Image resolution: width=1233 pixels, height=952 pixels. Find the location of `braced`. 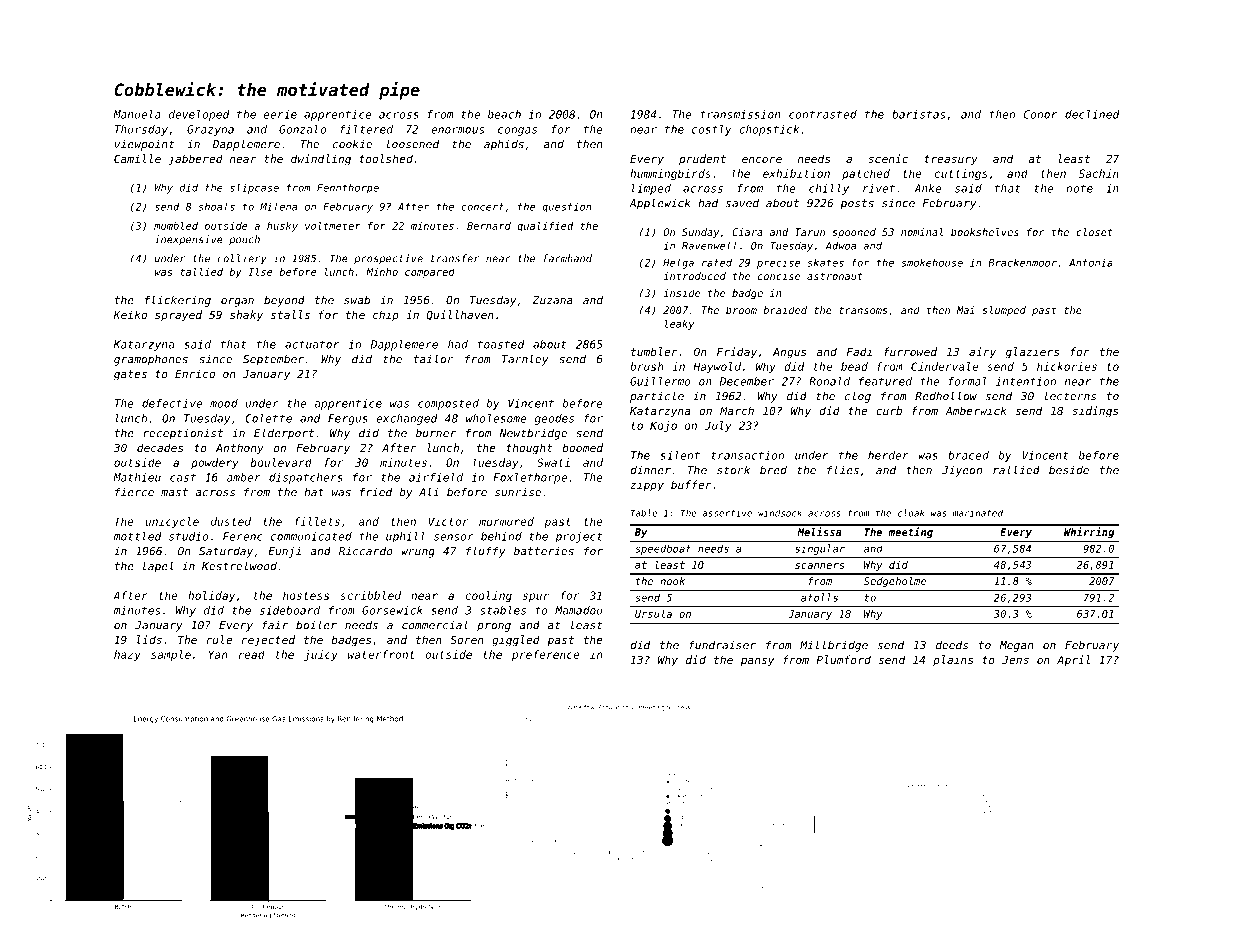

braced is located at coordinates (968, 455).
